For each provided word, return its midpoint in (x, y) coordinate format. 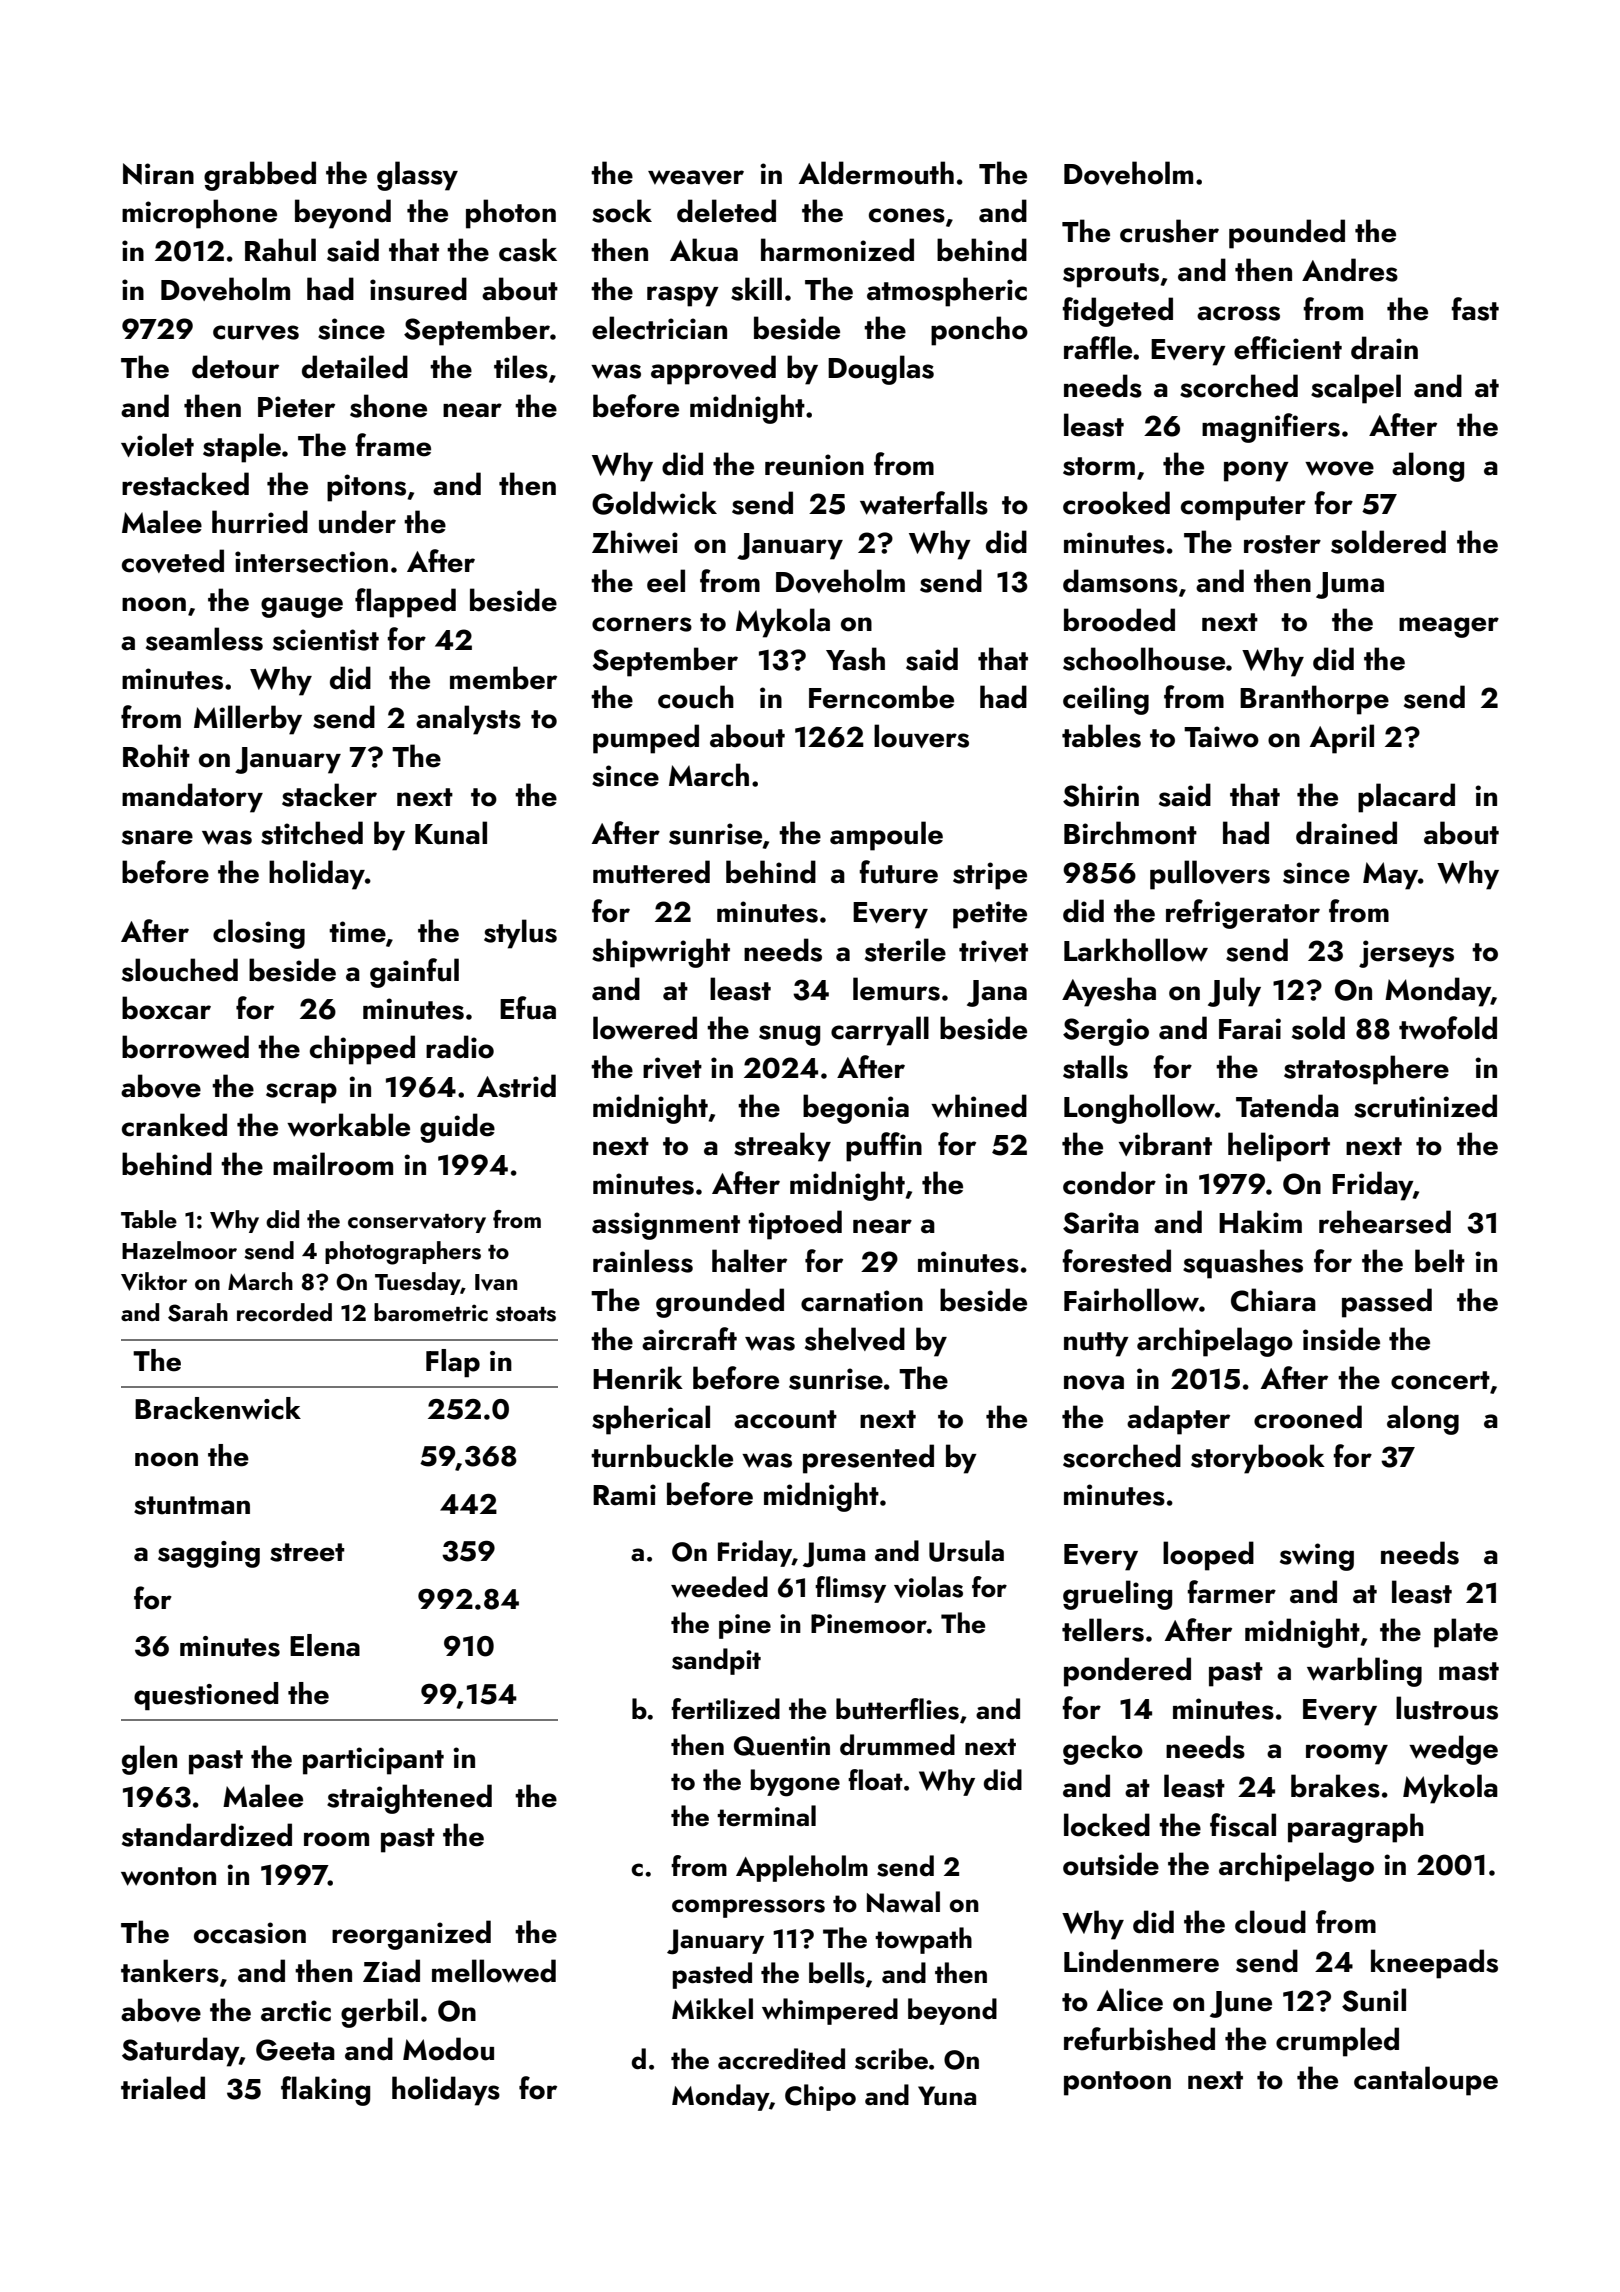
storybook (1258, 1459)
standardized (207, 1835)
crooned (1308, 1417)
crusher (1169, 231)
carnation (862, 1301)
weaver (696, 177)
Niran (158, 174)
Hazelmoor (179, 1250)
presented (868, 1459)
